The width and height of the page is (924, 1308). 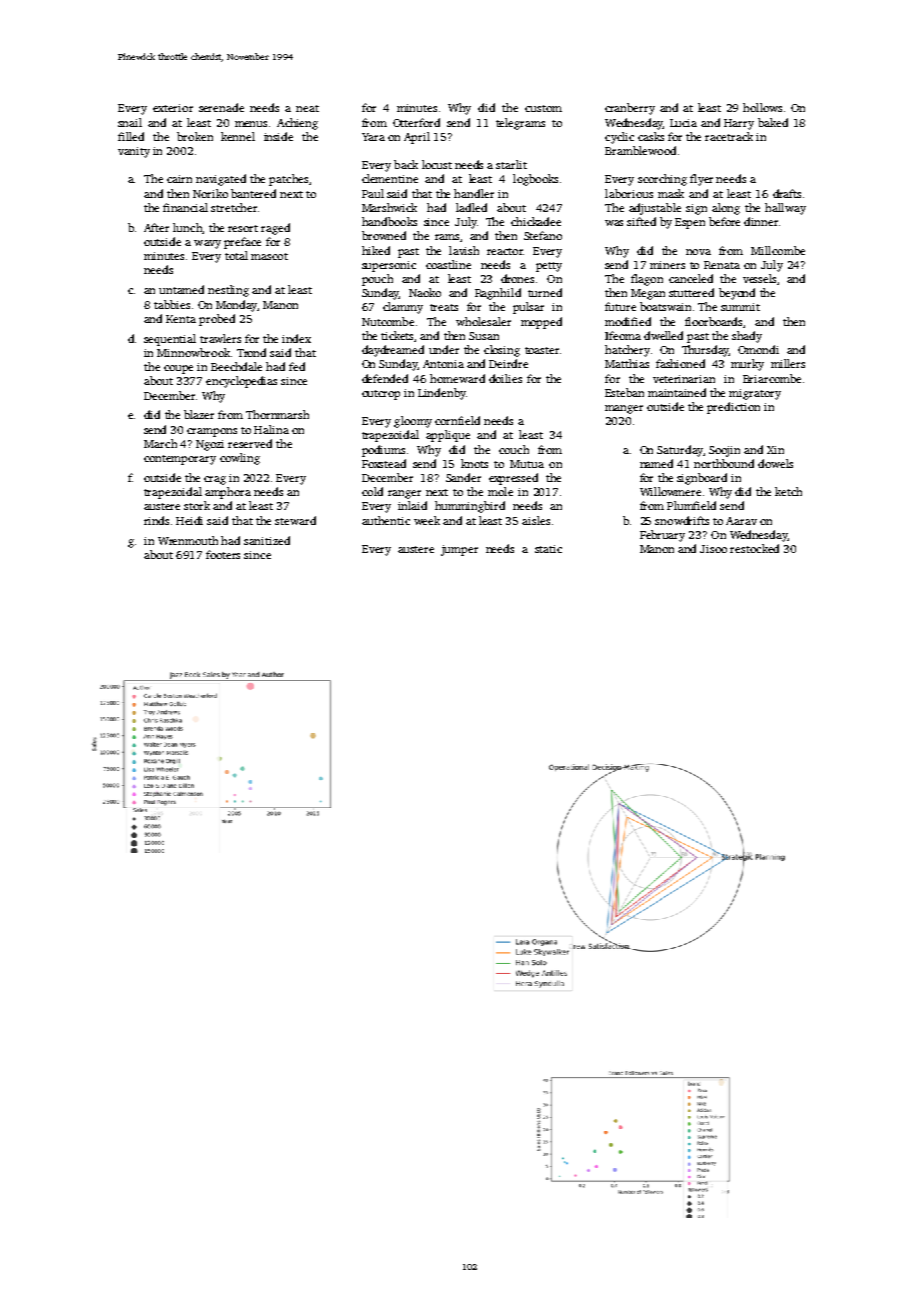 What do you see at coordinates (437, 164) in the page?
I see `locust` at bounding box center [437, 164].
